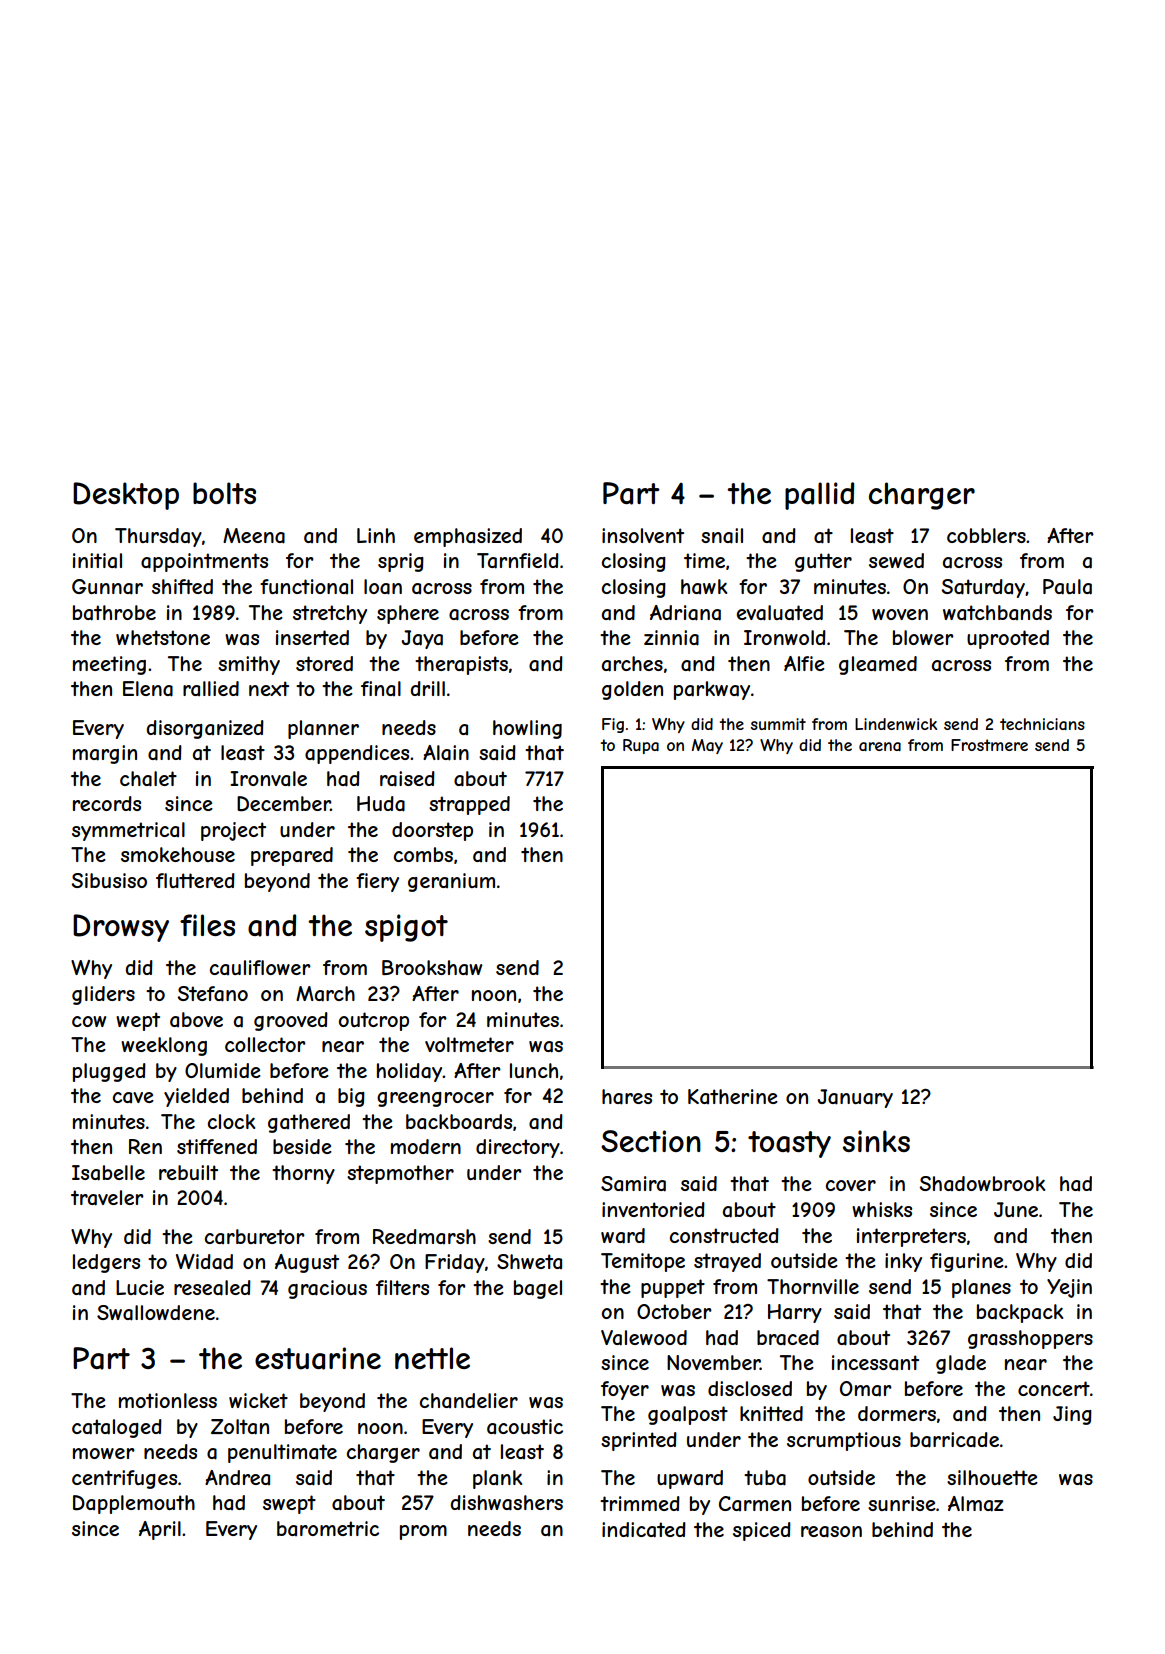 This screenshot has height=1654, width=1165. I want to click on Tarnfield, so click(518, 561).
